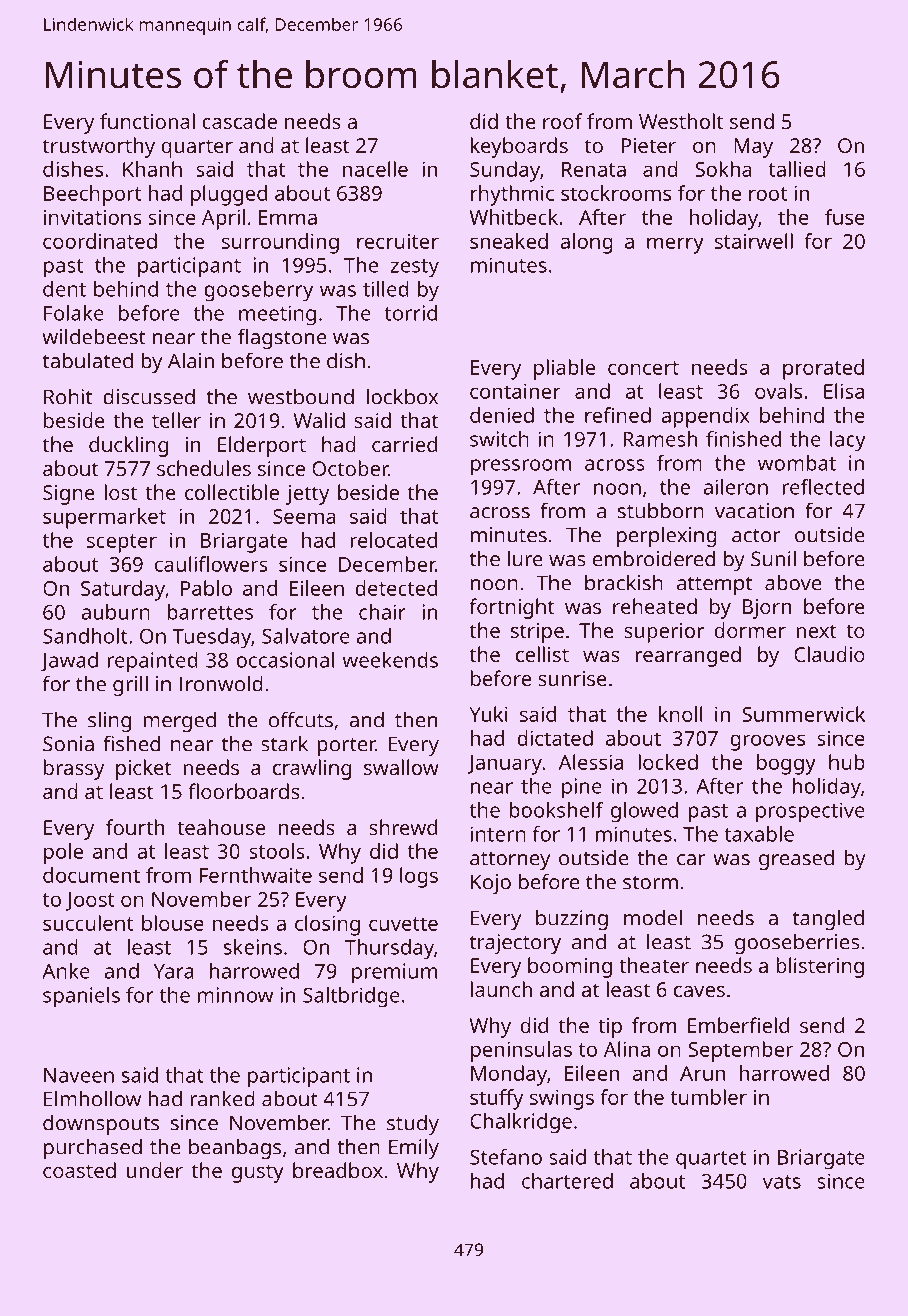 The height and width of the page is (1316, 908). Describe the element at coordinates (393, 540) in the page. I see `relocated` at that location.
